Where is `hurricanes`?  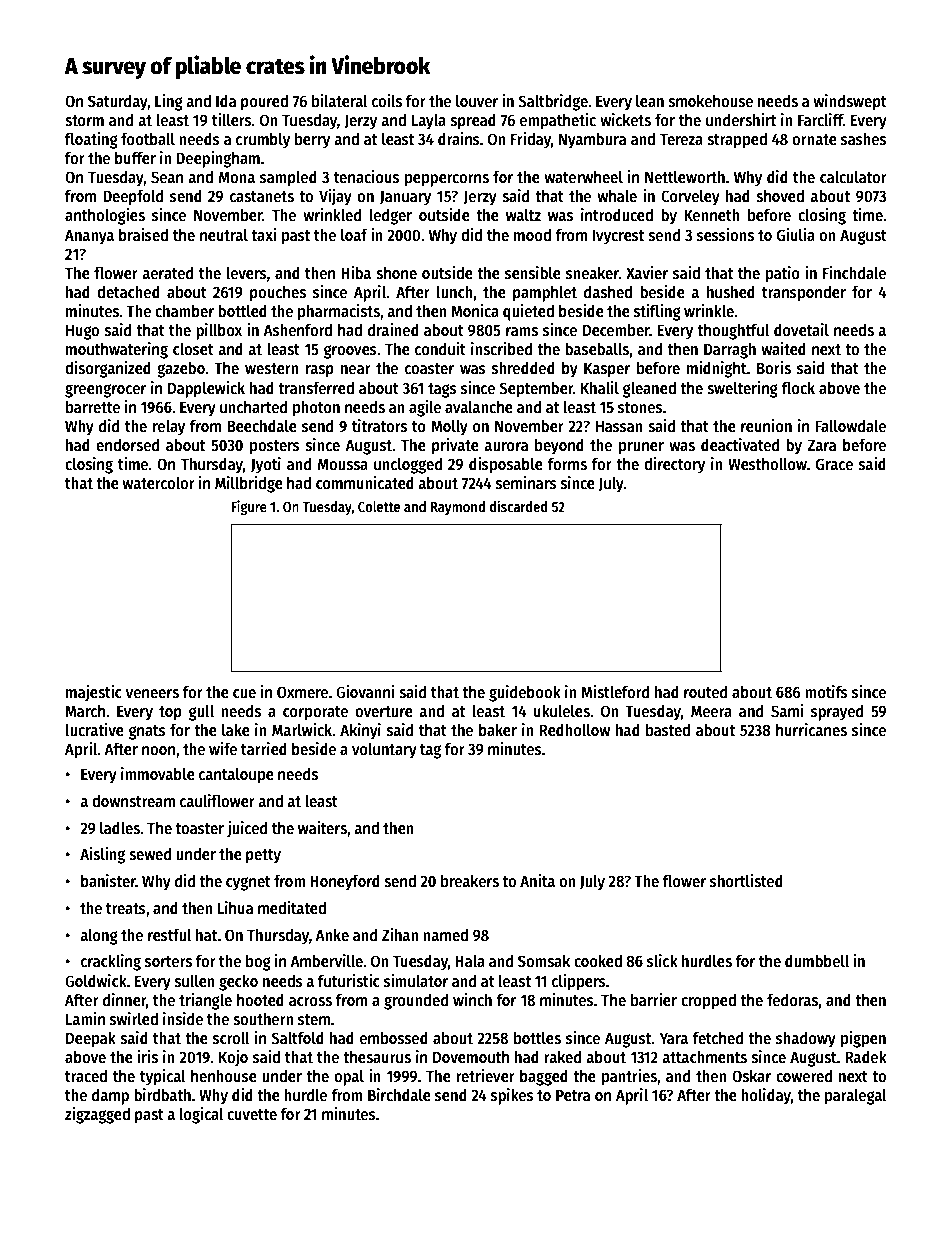 hurricanes is located at coordinates (811, 730).
